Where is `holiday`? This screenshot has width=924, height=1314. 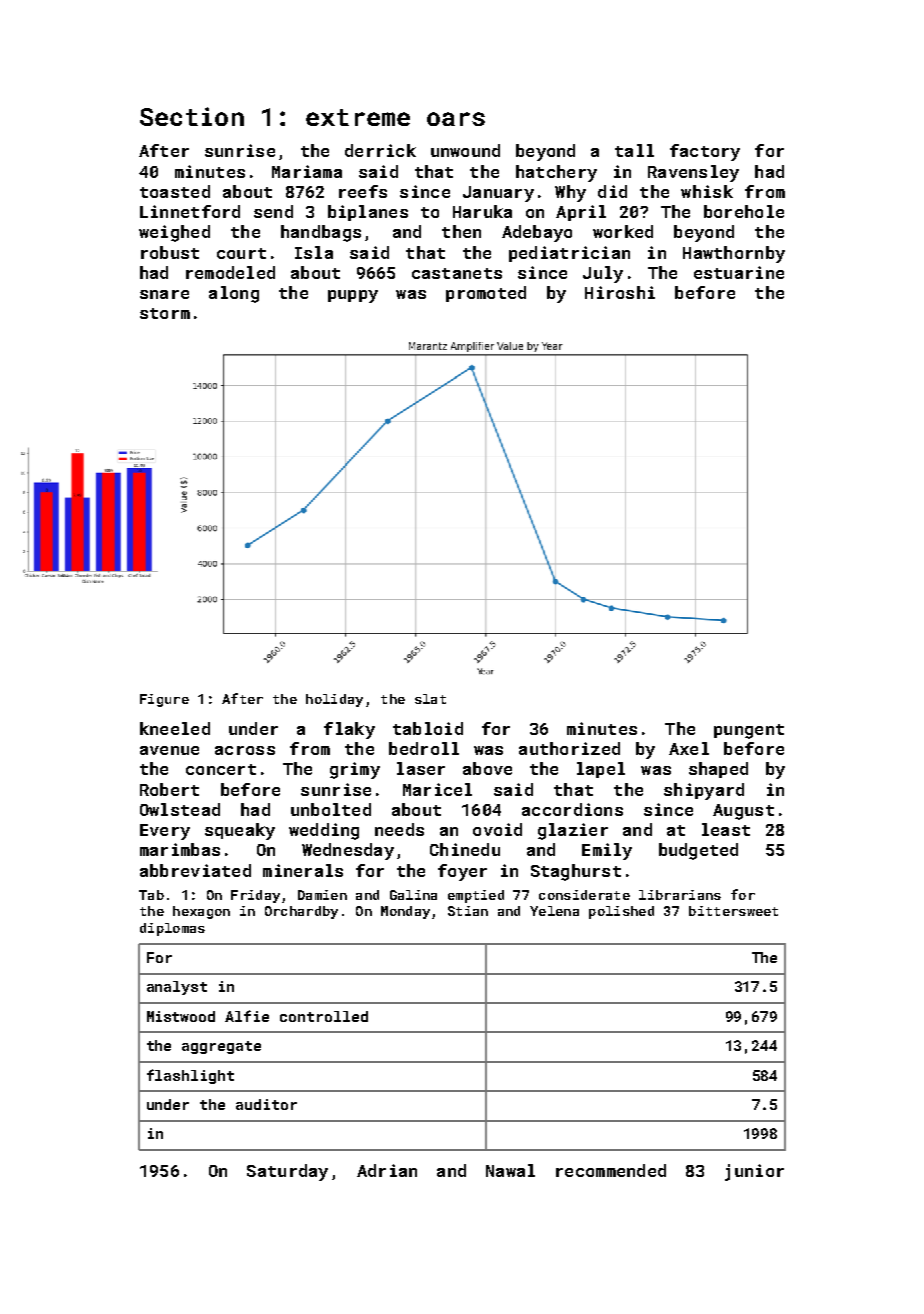
holiday is located at coordinates (334, 700).
